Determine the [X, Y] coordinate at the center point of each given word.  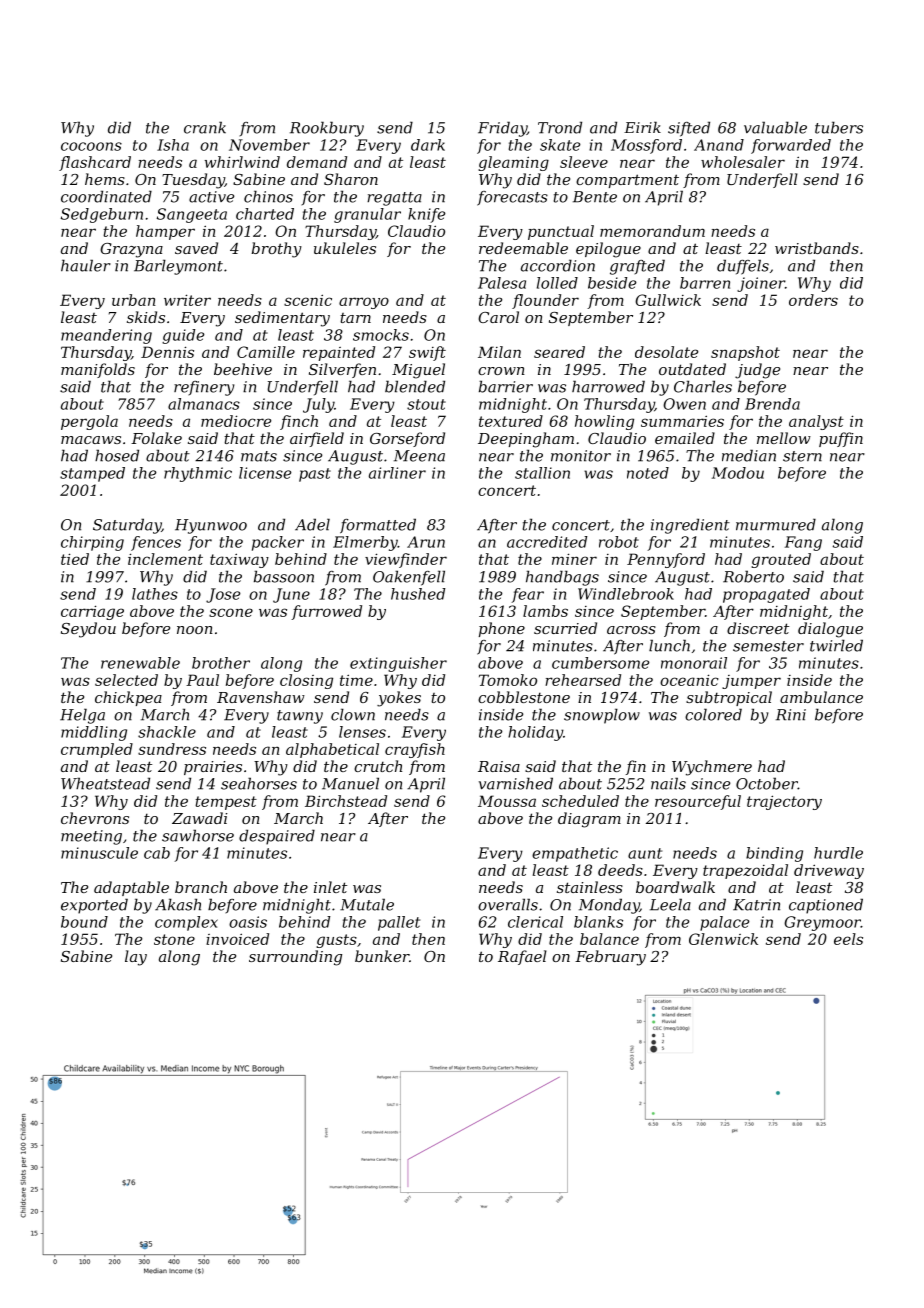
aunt [645, 853]
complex [186, 923]
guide [183, 336]
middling [94, 733]
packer [278, 543]
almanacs [204, 404]
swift [427, 353]
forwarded [791, 146]
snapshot [745, 353]
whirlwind [242, 162]
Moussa [507, 801]
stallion [542, 473]
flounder [545, 301]
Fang [803, 543]
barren [705, 283]
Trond [560, 127]
